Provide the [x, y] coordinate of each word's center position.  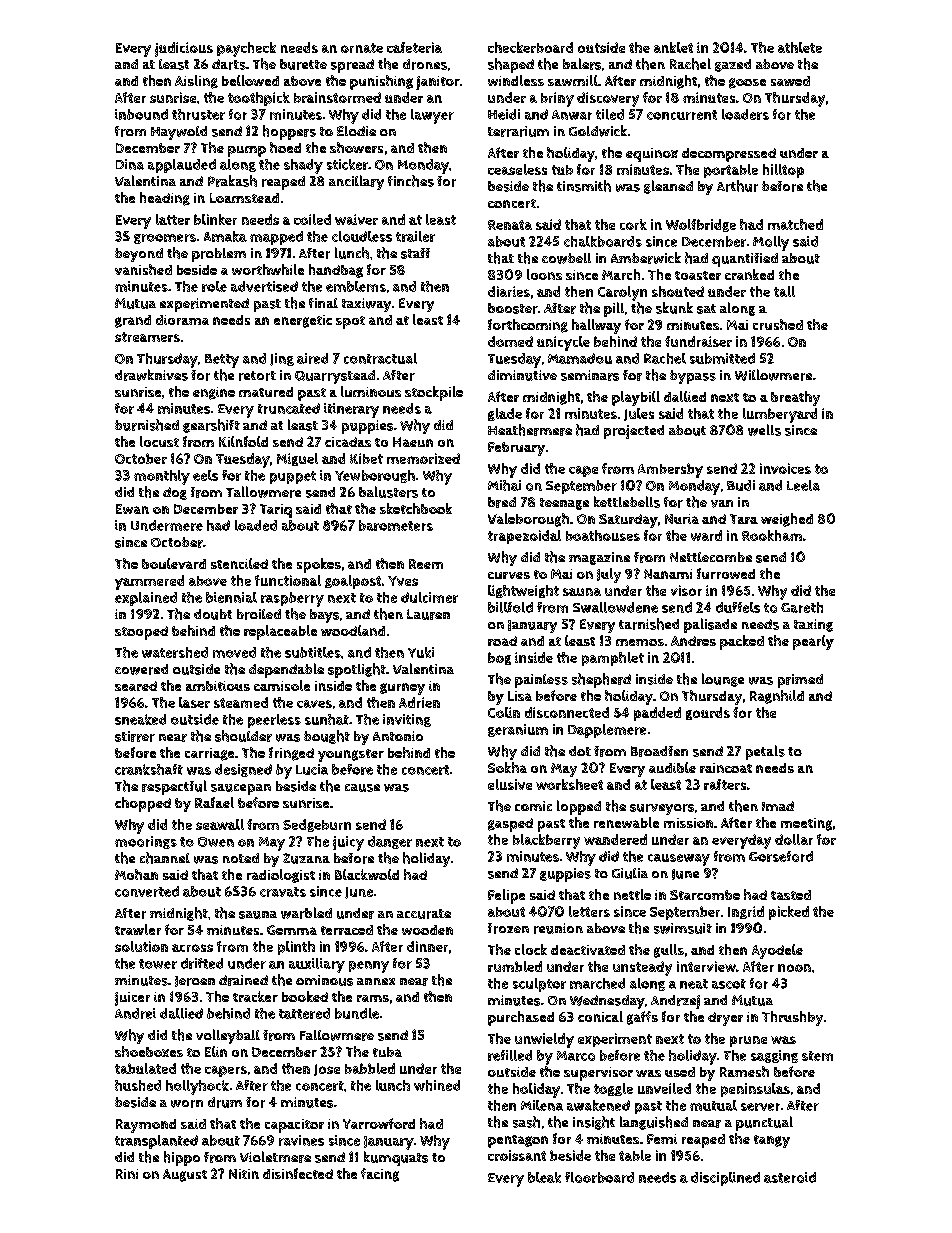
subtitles [313, 652]
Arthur [737, 186]
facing [380, 1175]
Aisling [196, 82]
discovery [608, 99]
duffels [738, 607]
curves [509, 575]
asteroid [790, 1177]
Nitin [244, 1174]
